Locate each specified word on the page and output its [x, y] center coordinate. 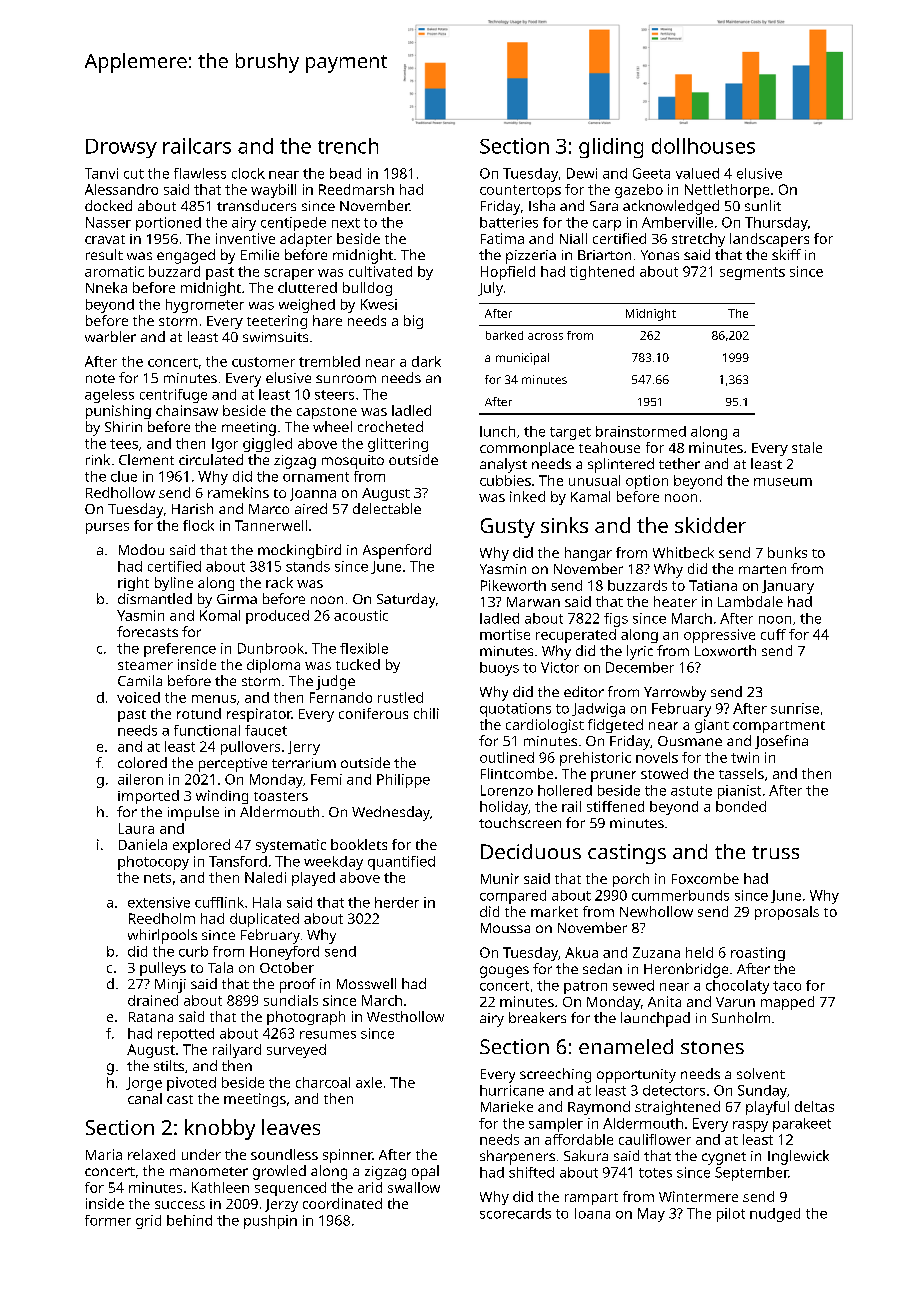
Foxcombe [705, 878]
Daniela [143, 844]
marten [762, 569]
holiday [504, 808]
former [108, 1220]
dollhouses [703, 146]
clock [248, 173]
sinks [564, 525]
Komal [220, 615]
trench [348, 146]
